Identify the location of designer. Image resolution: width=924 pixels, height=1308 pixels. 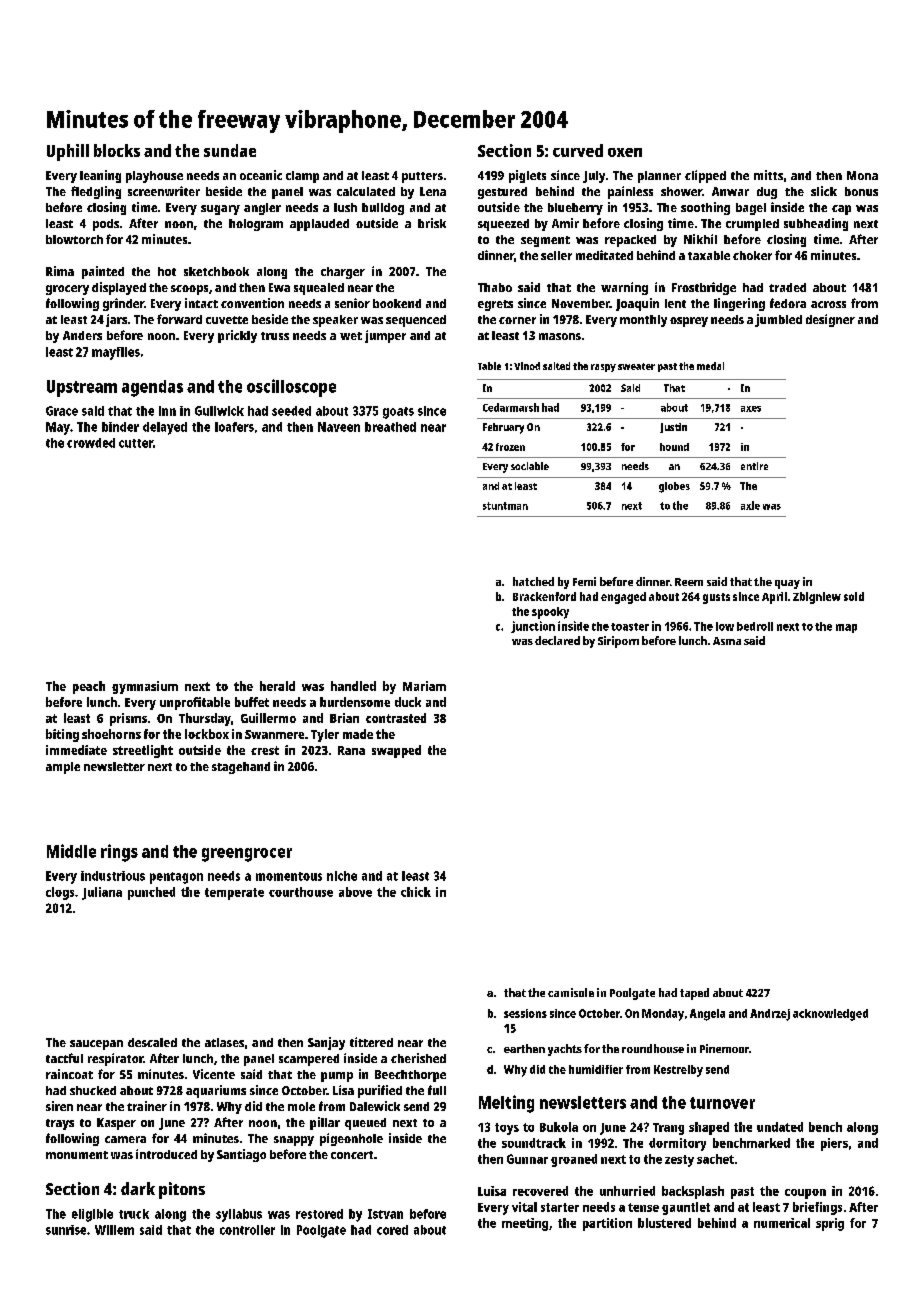
(830, 320).
